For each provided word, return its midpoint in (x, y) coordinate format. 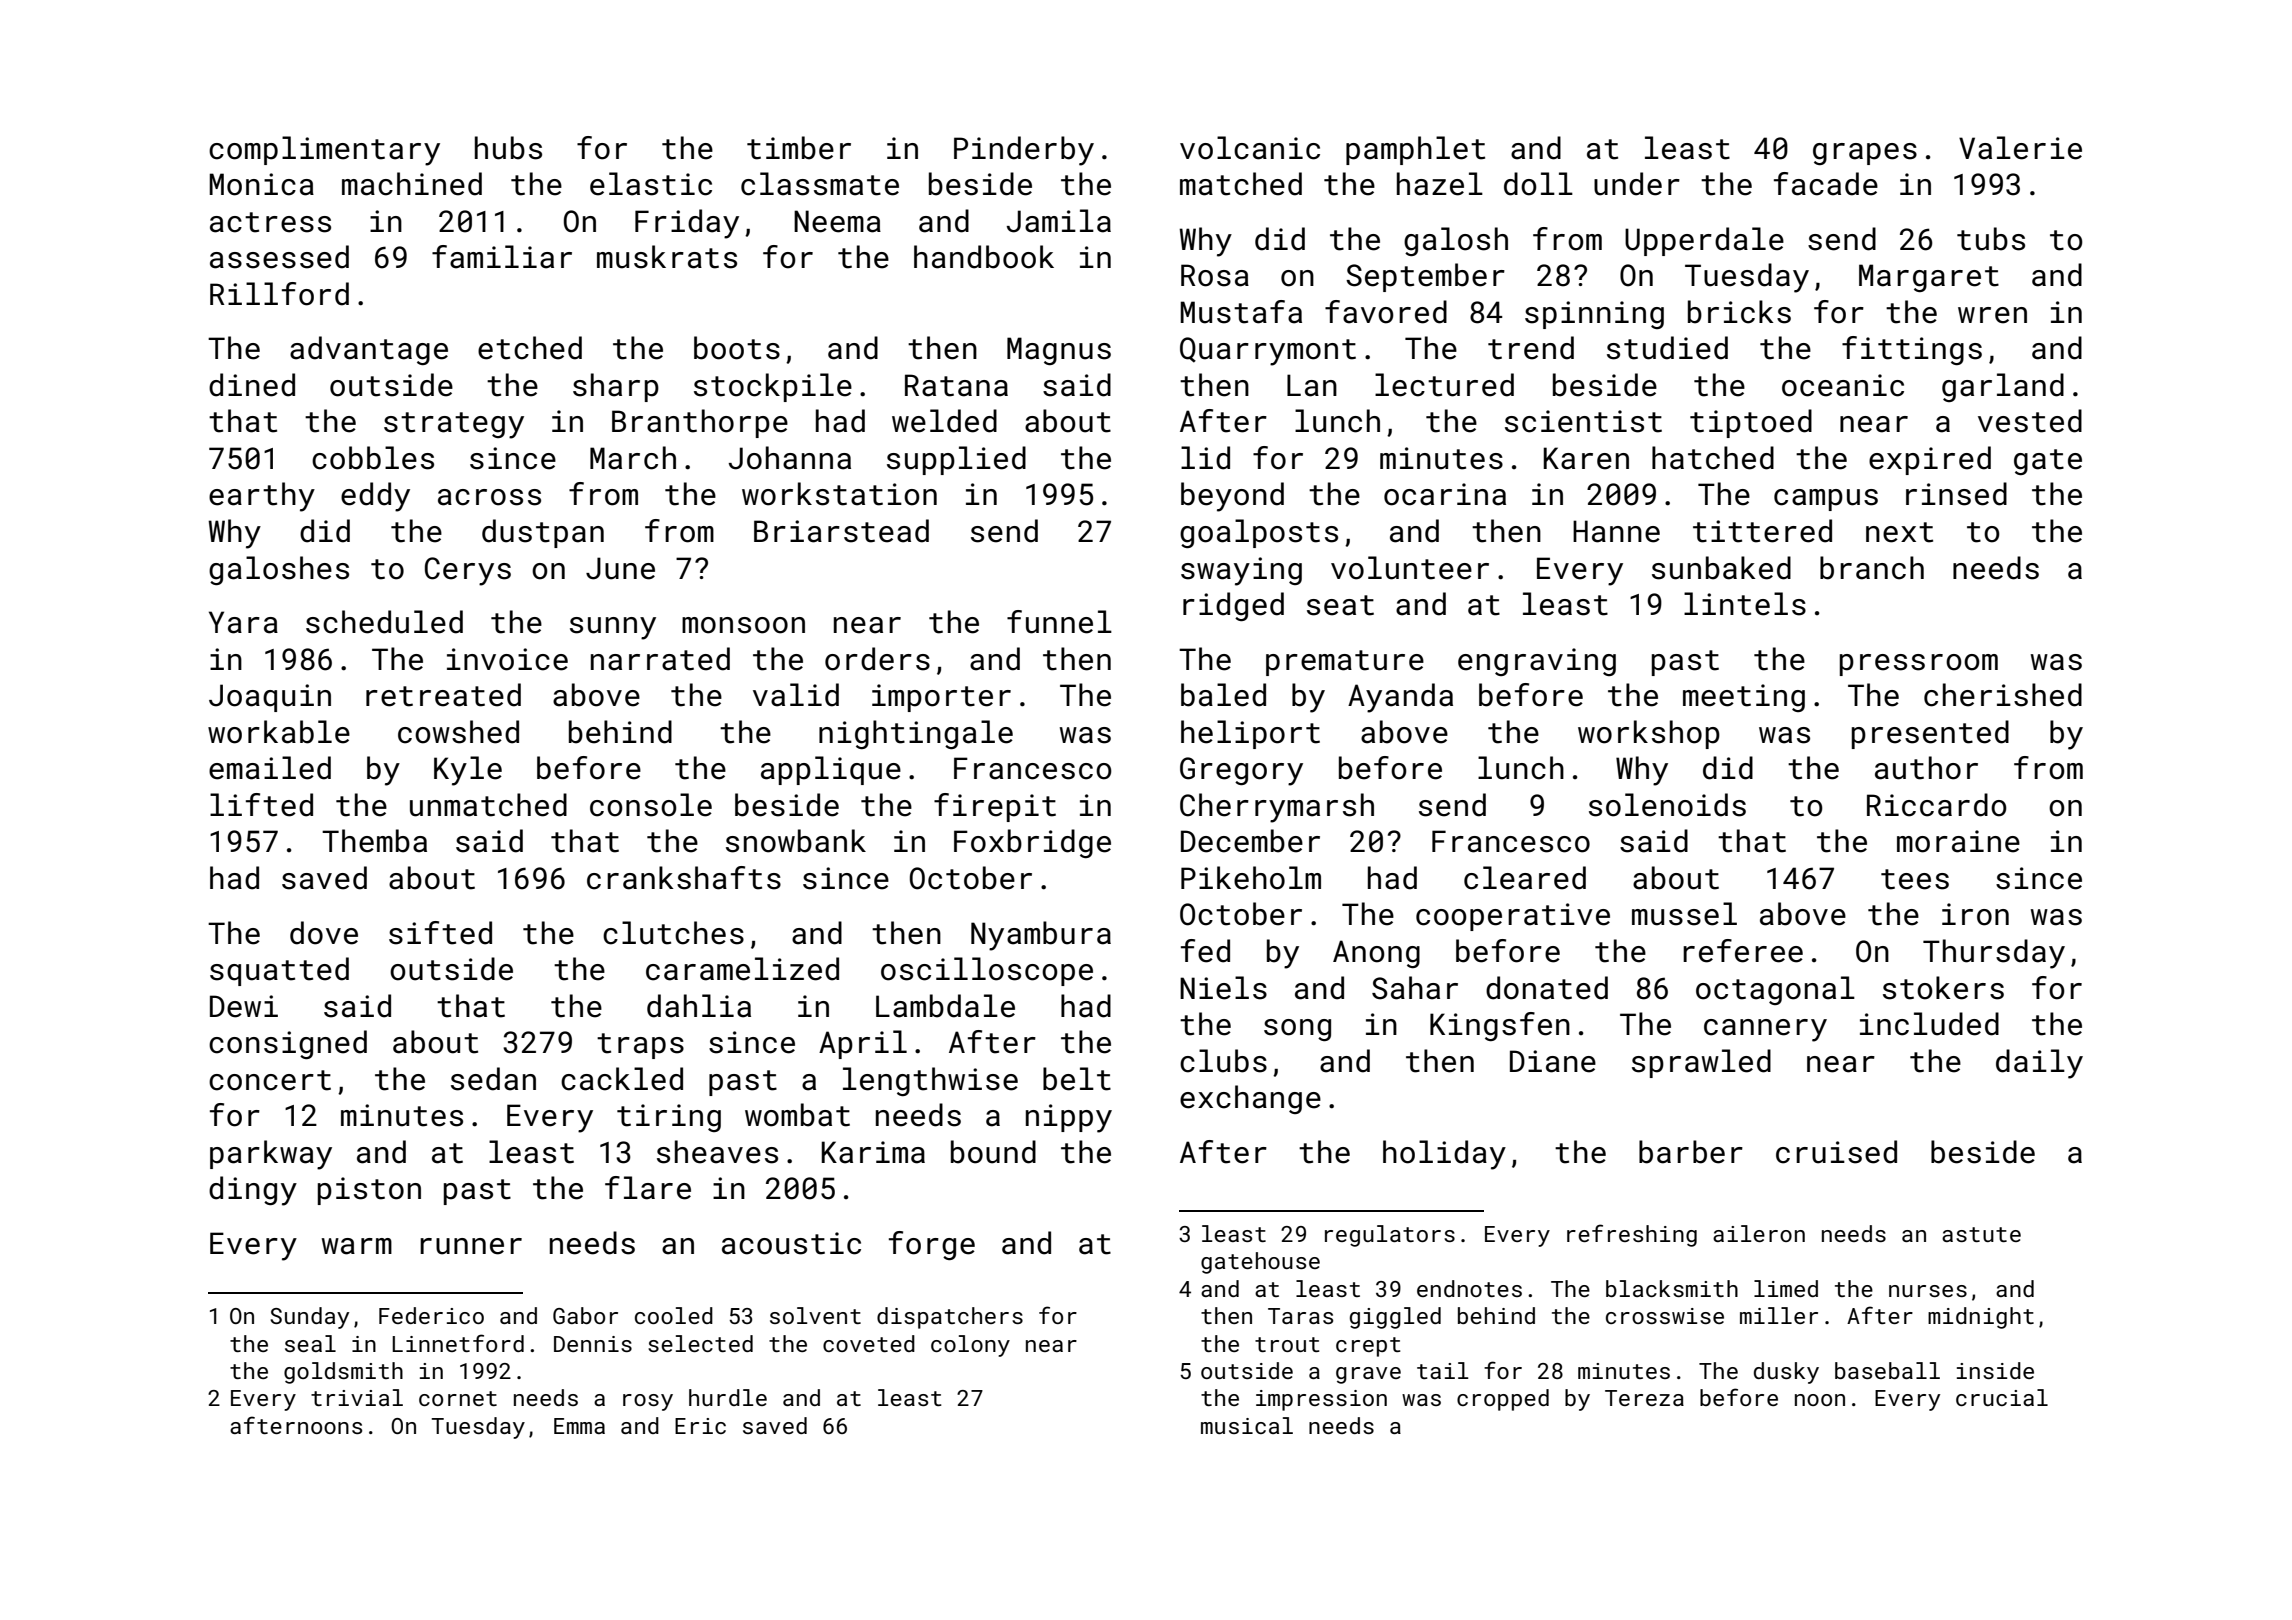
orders (877, 659)
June (620, 568)
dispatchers (950, 1318)
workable (279, 732)
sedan (493, 1079)
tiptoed (1751, 423)
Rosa (1215, 275)
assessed (279, 257)
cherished (2003, 695)
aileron (1759, 1233)
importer (941, 698)
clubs (1223, 1061)
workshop (1649, 734)
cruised (1836, 1152)
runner (471, 1246)
